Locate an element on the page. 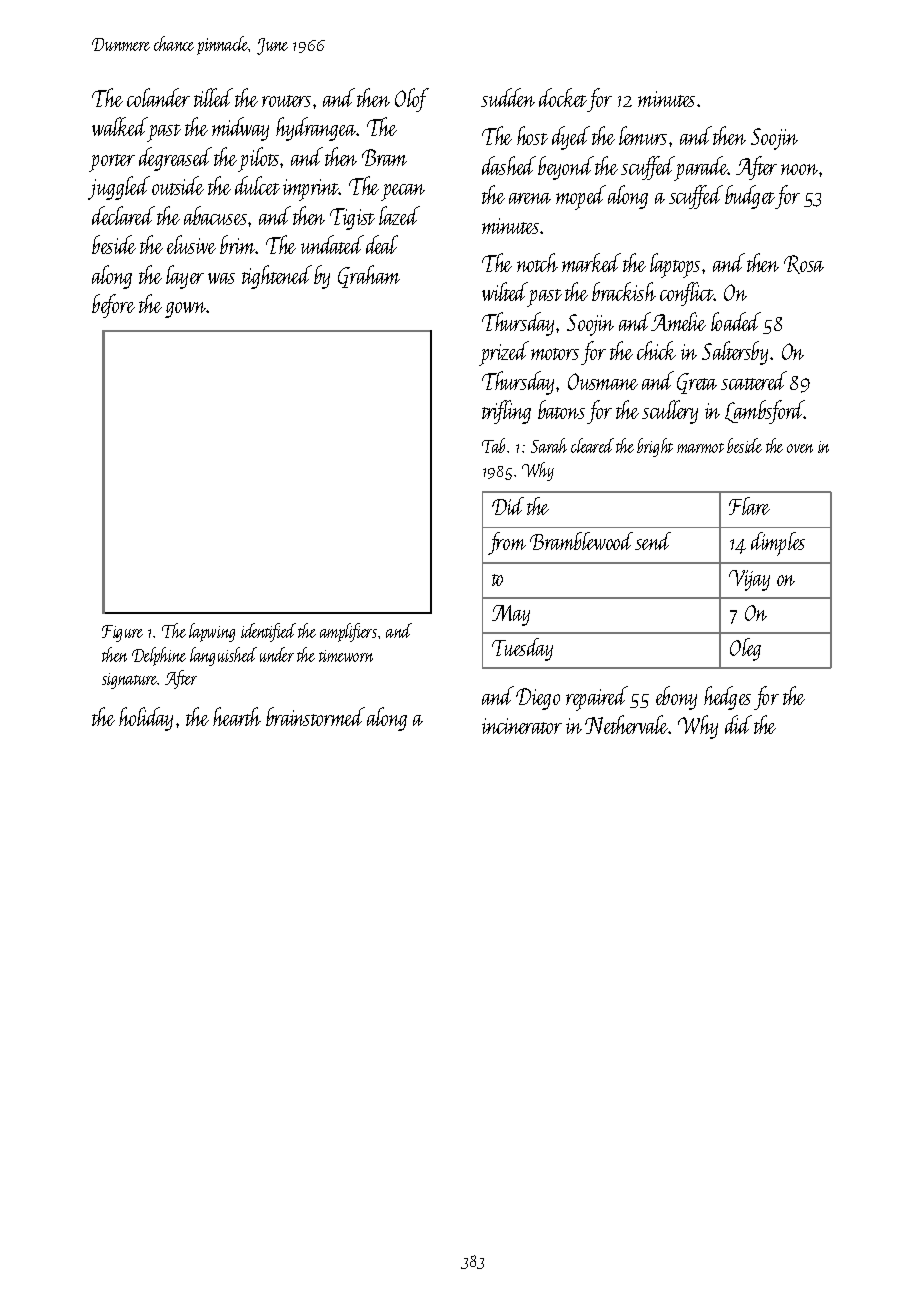 The image size is (924, 1311). hydrangea is located at coordinates (316, 129).
